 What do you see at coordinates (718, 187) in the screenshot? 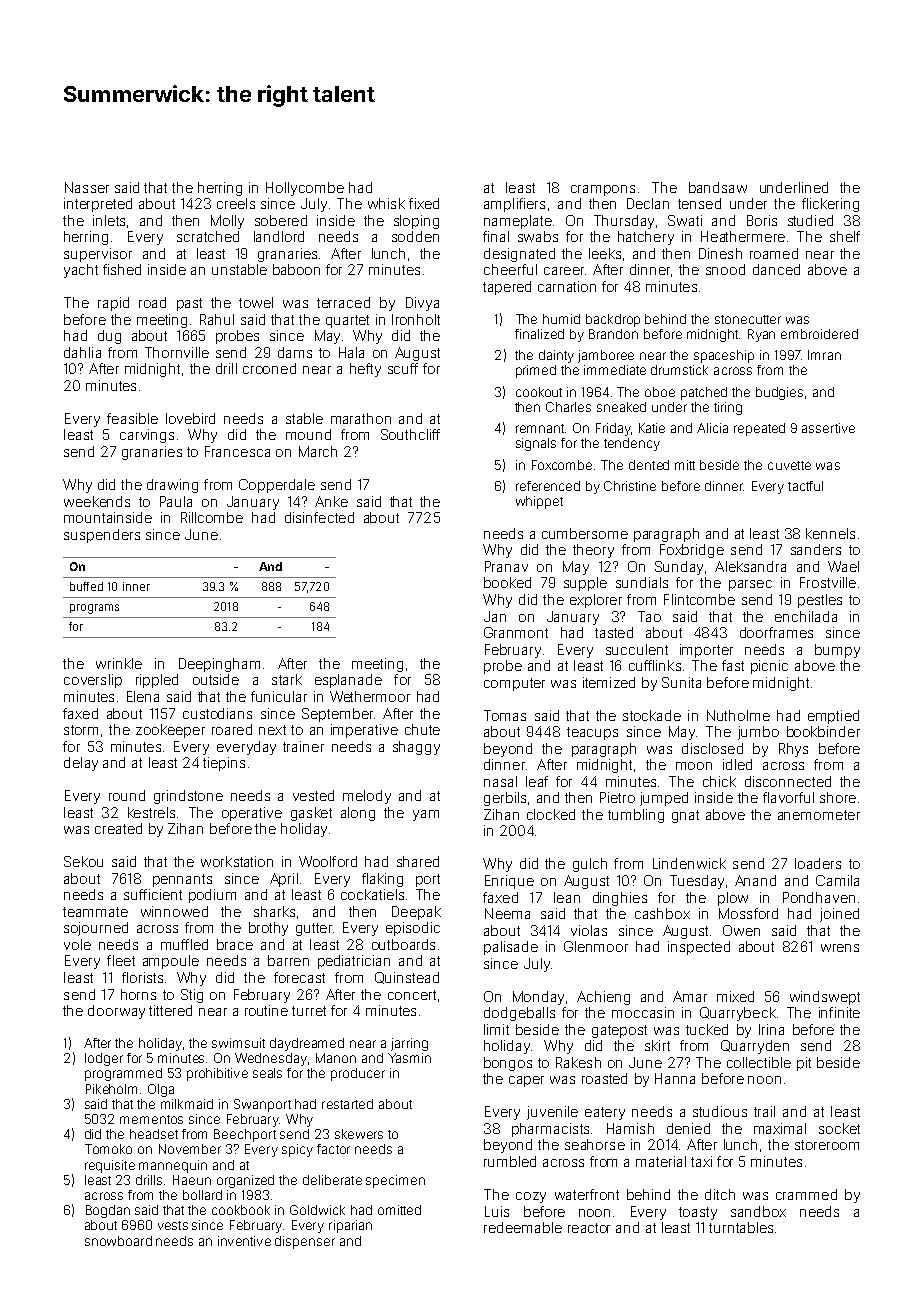
I see `bandsaw` at bounding box center [718, 187].
